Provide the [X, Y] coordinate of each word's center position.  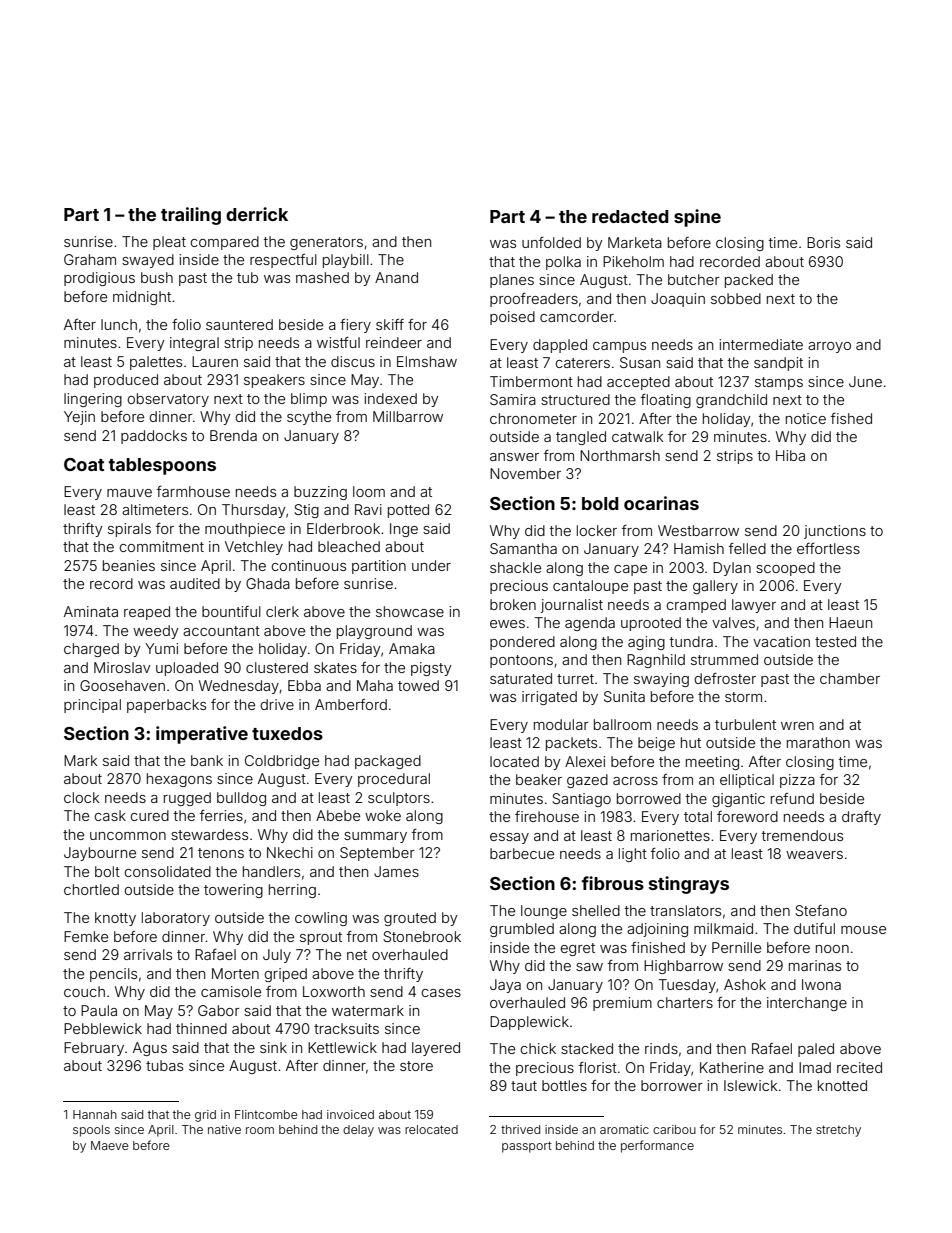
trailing [191, 216]
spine [697, 218]
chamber [850, 678]
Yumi [161, 648]
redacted [630, 216]
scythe [309, 418]
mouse [863, 930]
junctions [835, 532]
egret [577, 949]
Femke [86, 936]
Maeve [110, 1145]
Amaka [412, 648]
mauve [129, 493]
